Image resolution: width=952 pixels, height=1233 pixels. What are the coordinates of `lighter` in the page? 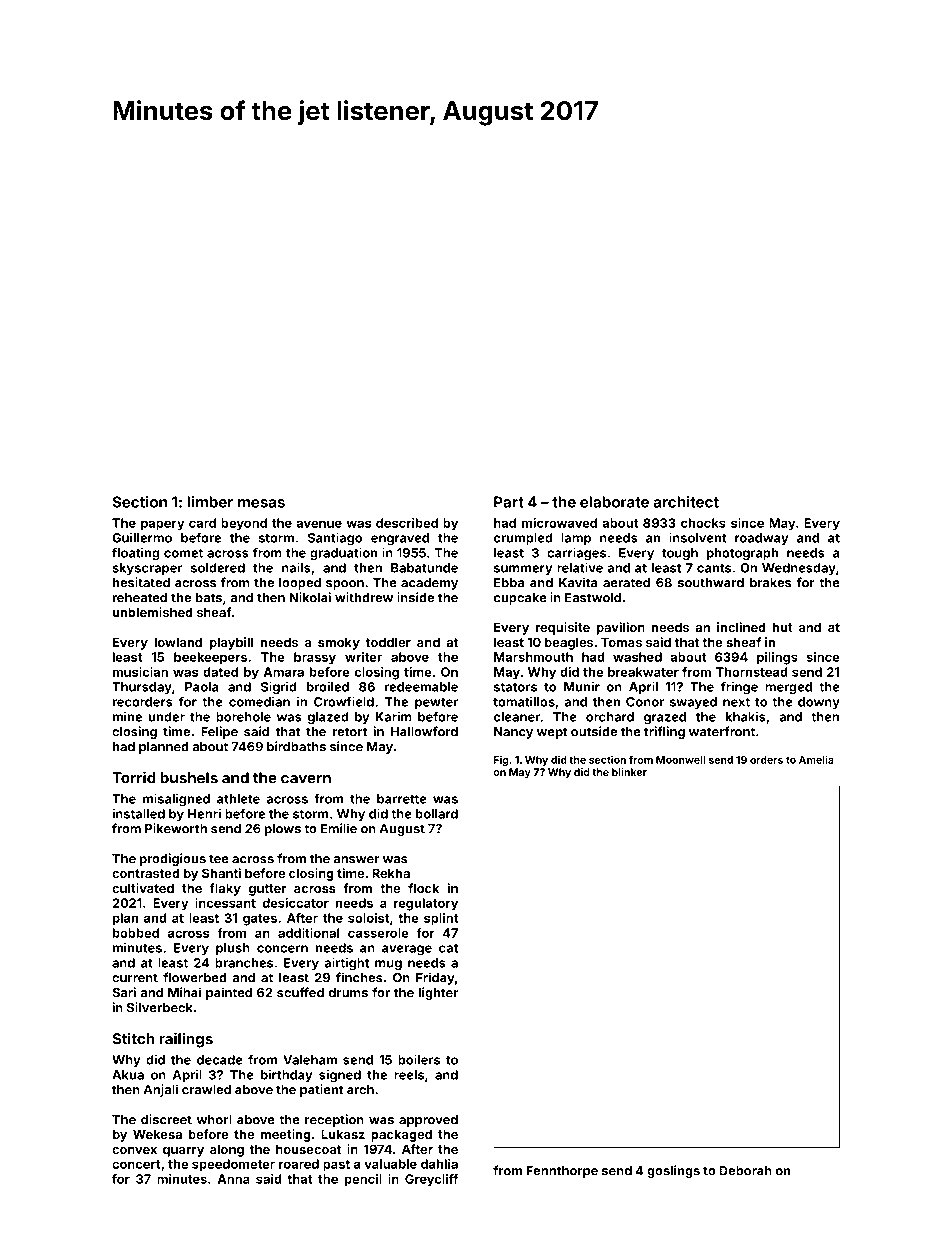 It's located at (438, 993).
